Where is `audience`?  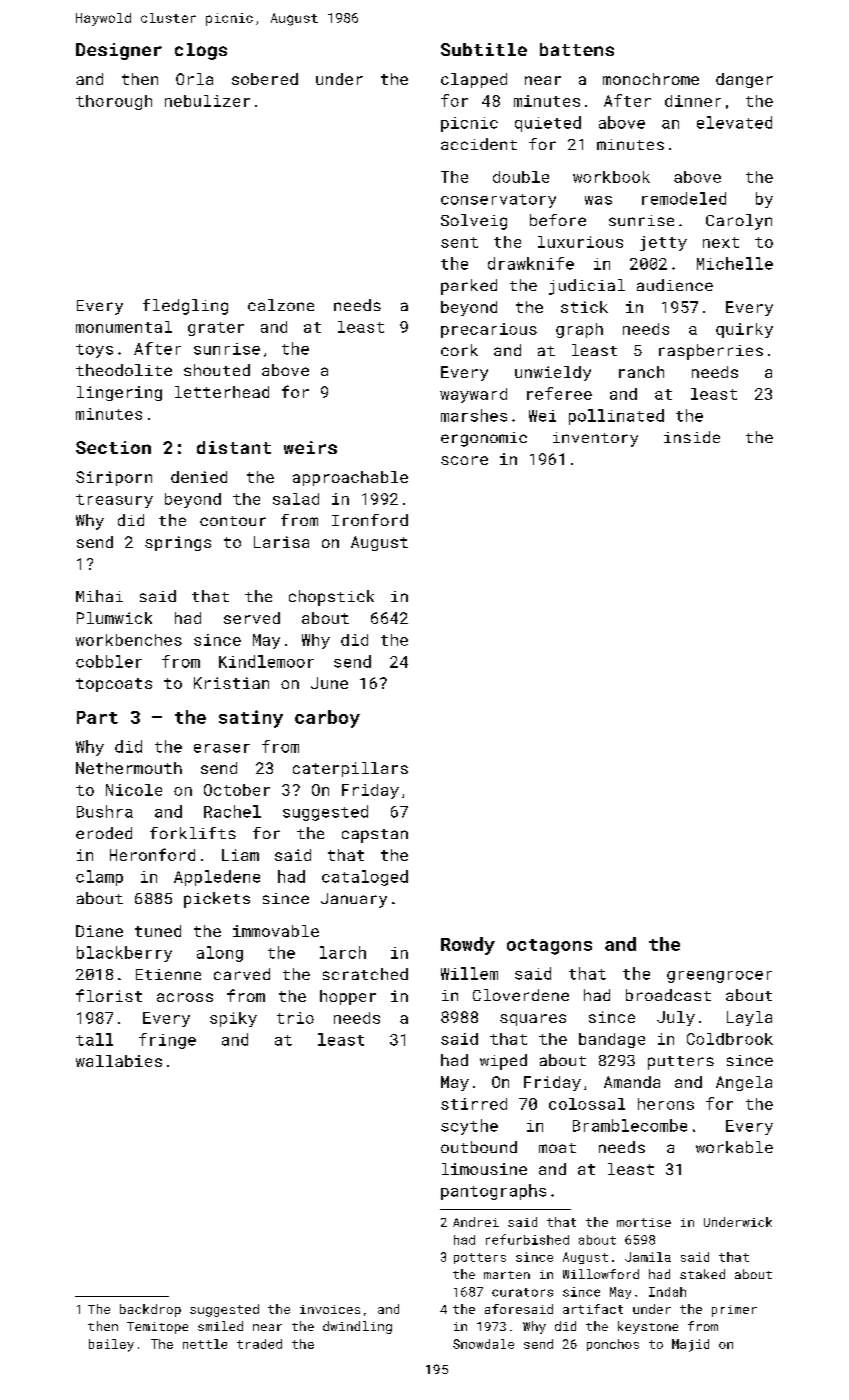
audience is located at coordinates (675, 285).
